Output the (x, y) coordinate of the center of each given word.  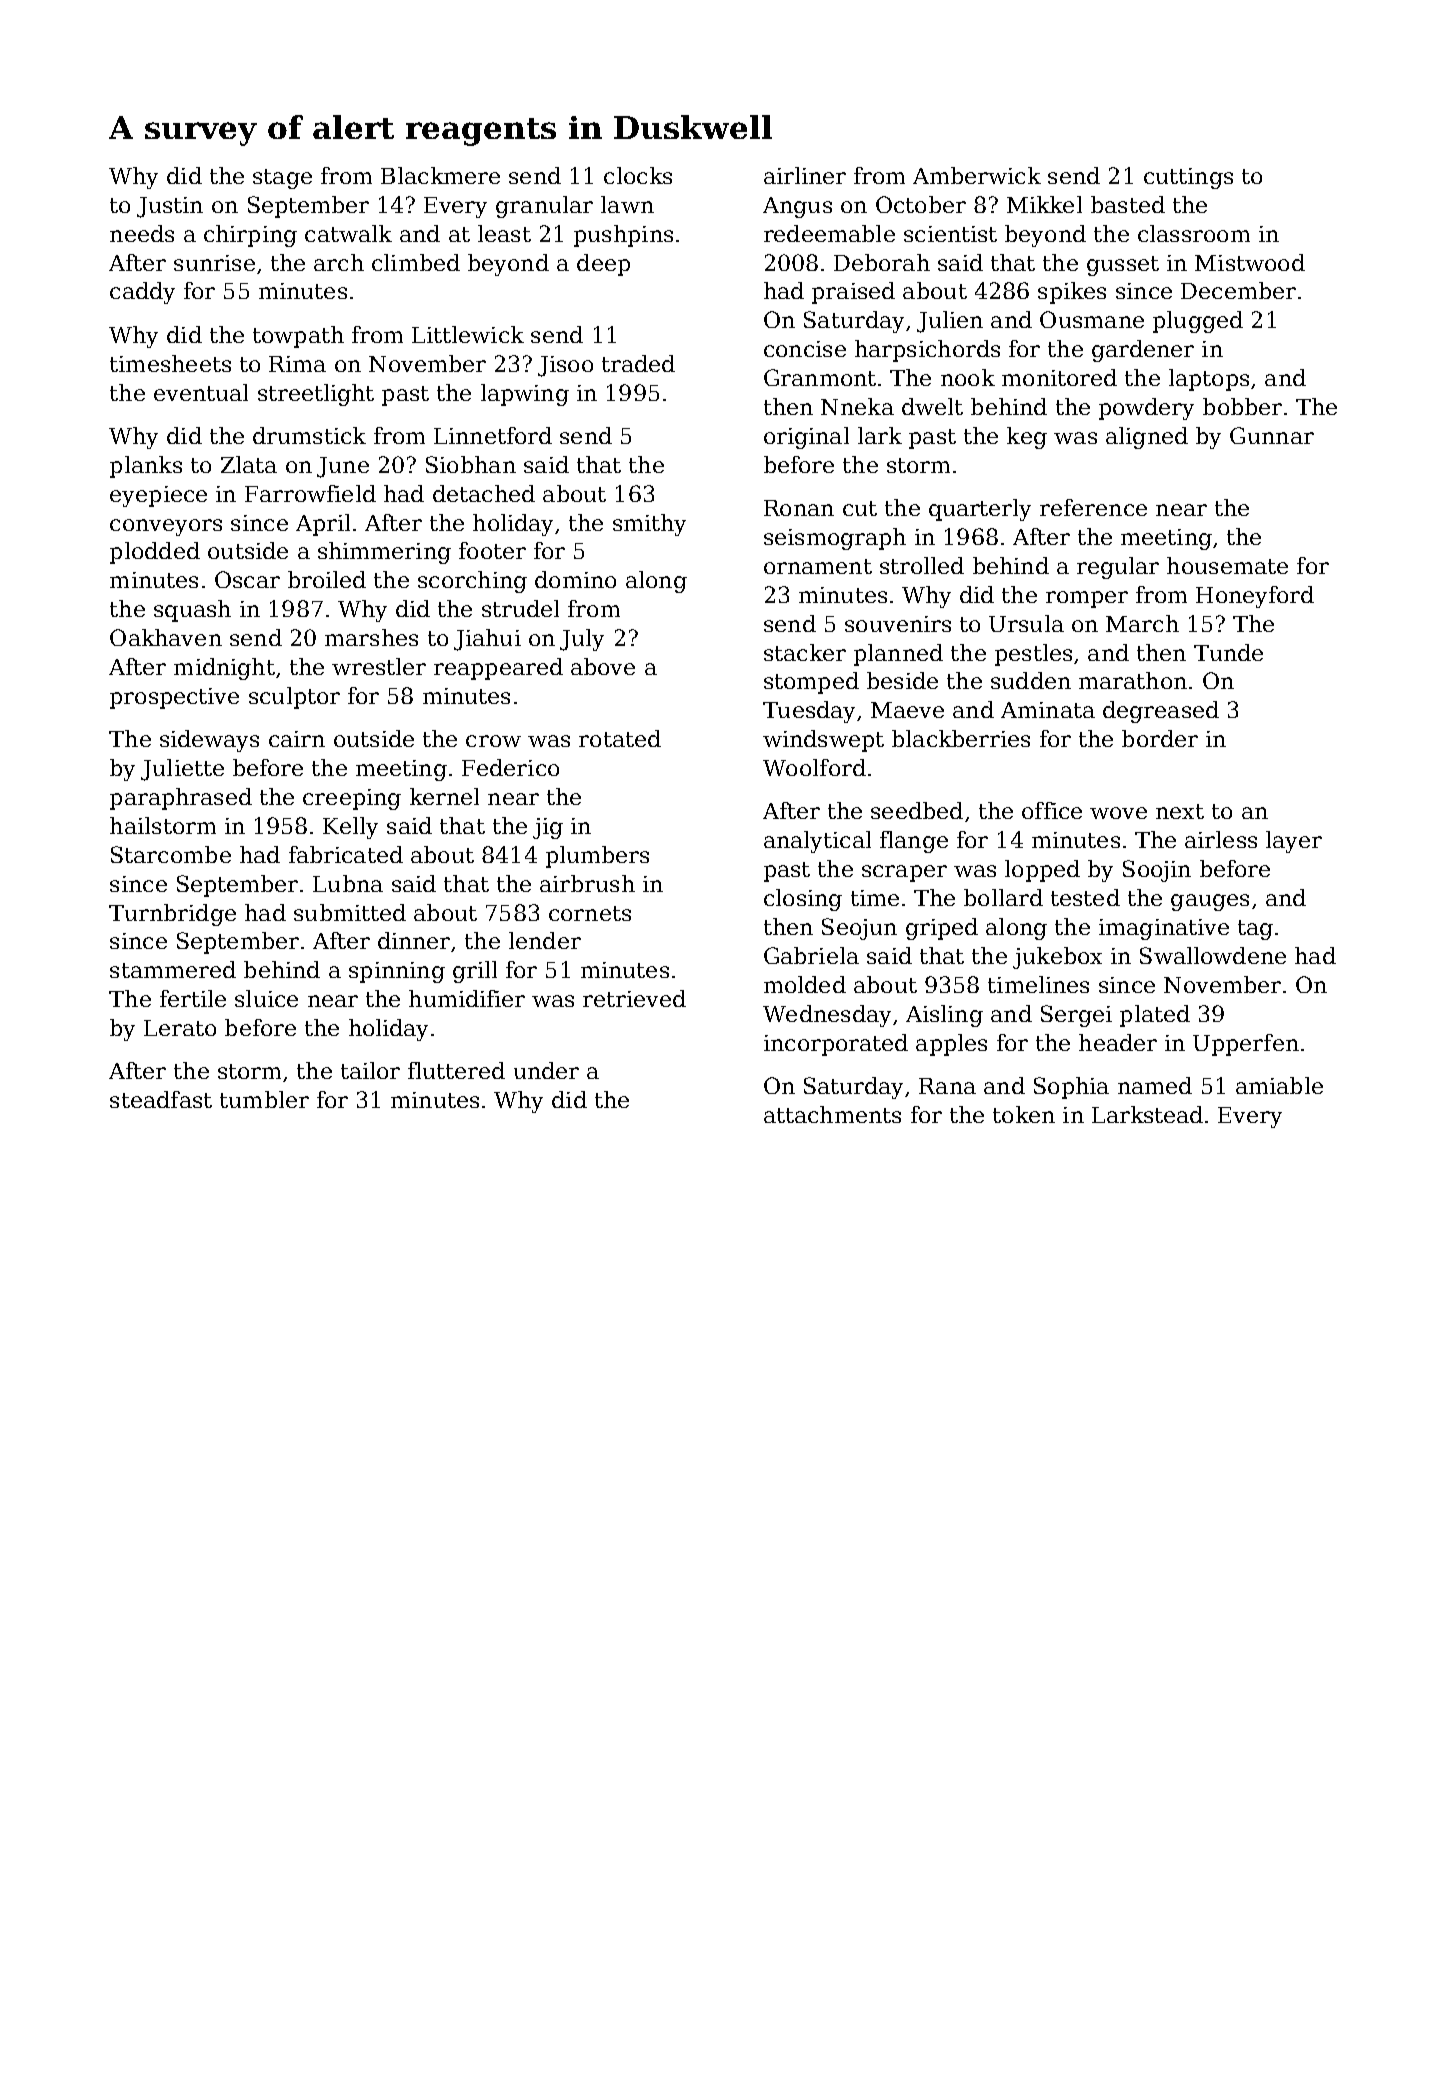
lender (545, 940)
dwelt (932, 406)
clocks (638, 175)
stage (282, 179)
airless (1221, 839)
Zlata (249, 464)
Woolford (814, 767)
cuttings (1188, 178)
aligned (1147, 438)
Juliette (182, 770)
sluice (266, 998)
